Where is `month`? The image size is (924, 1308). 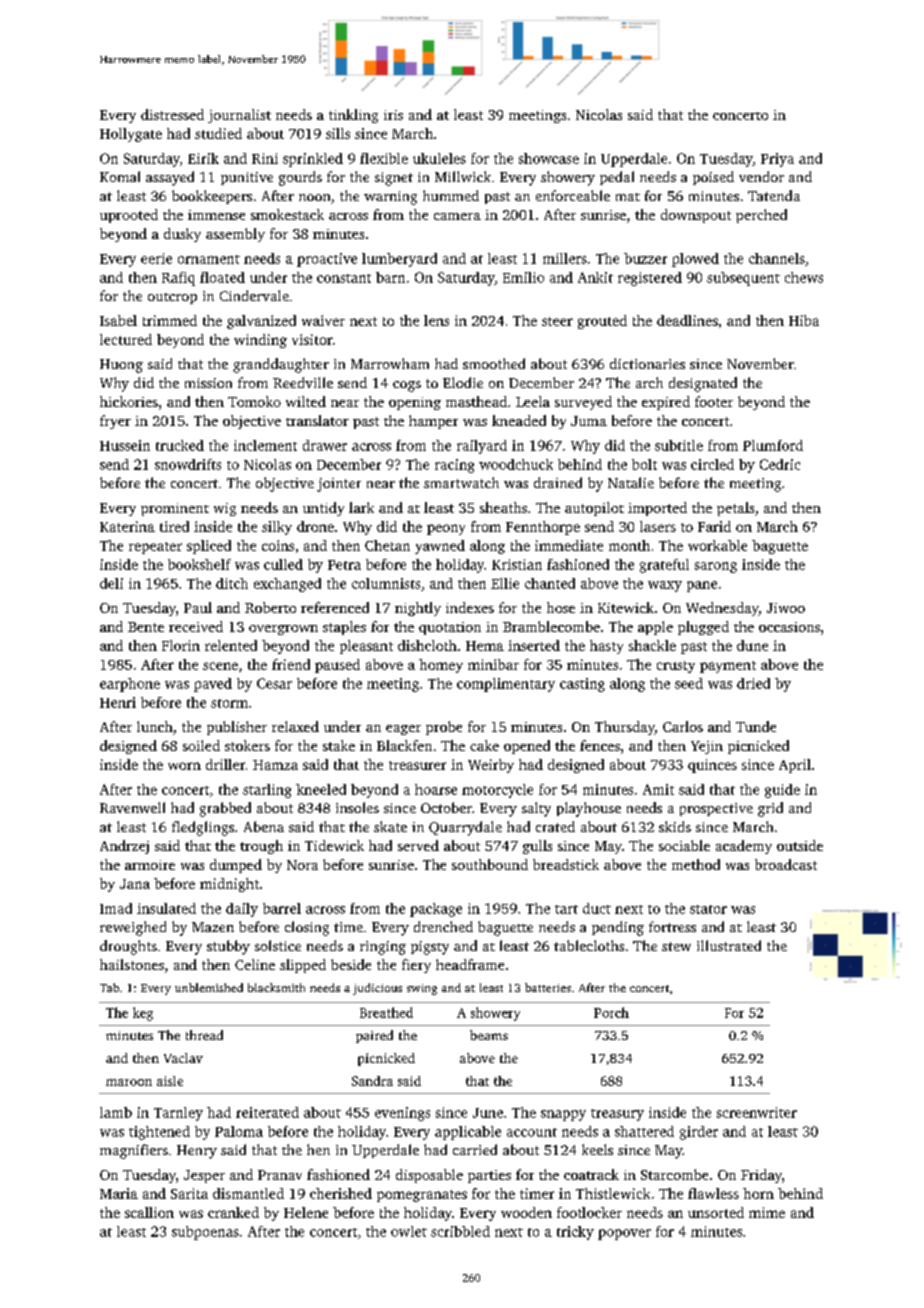 month is located at coordinates (629, 545).
